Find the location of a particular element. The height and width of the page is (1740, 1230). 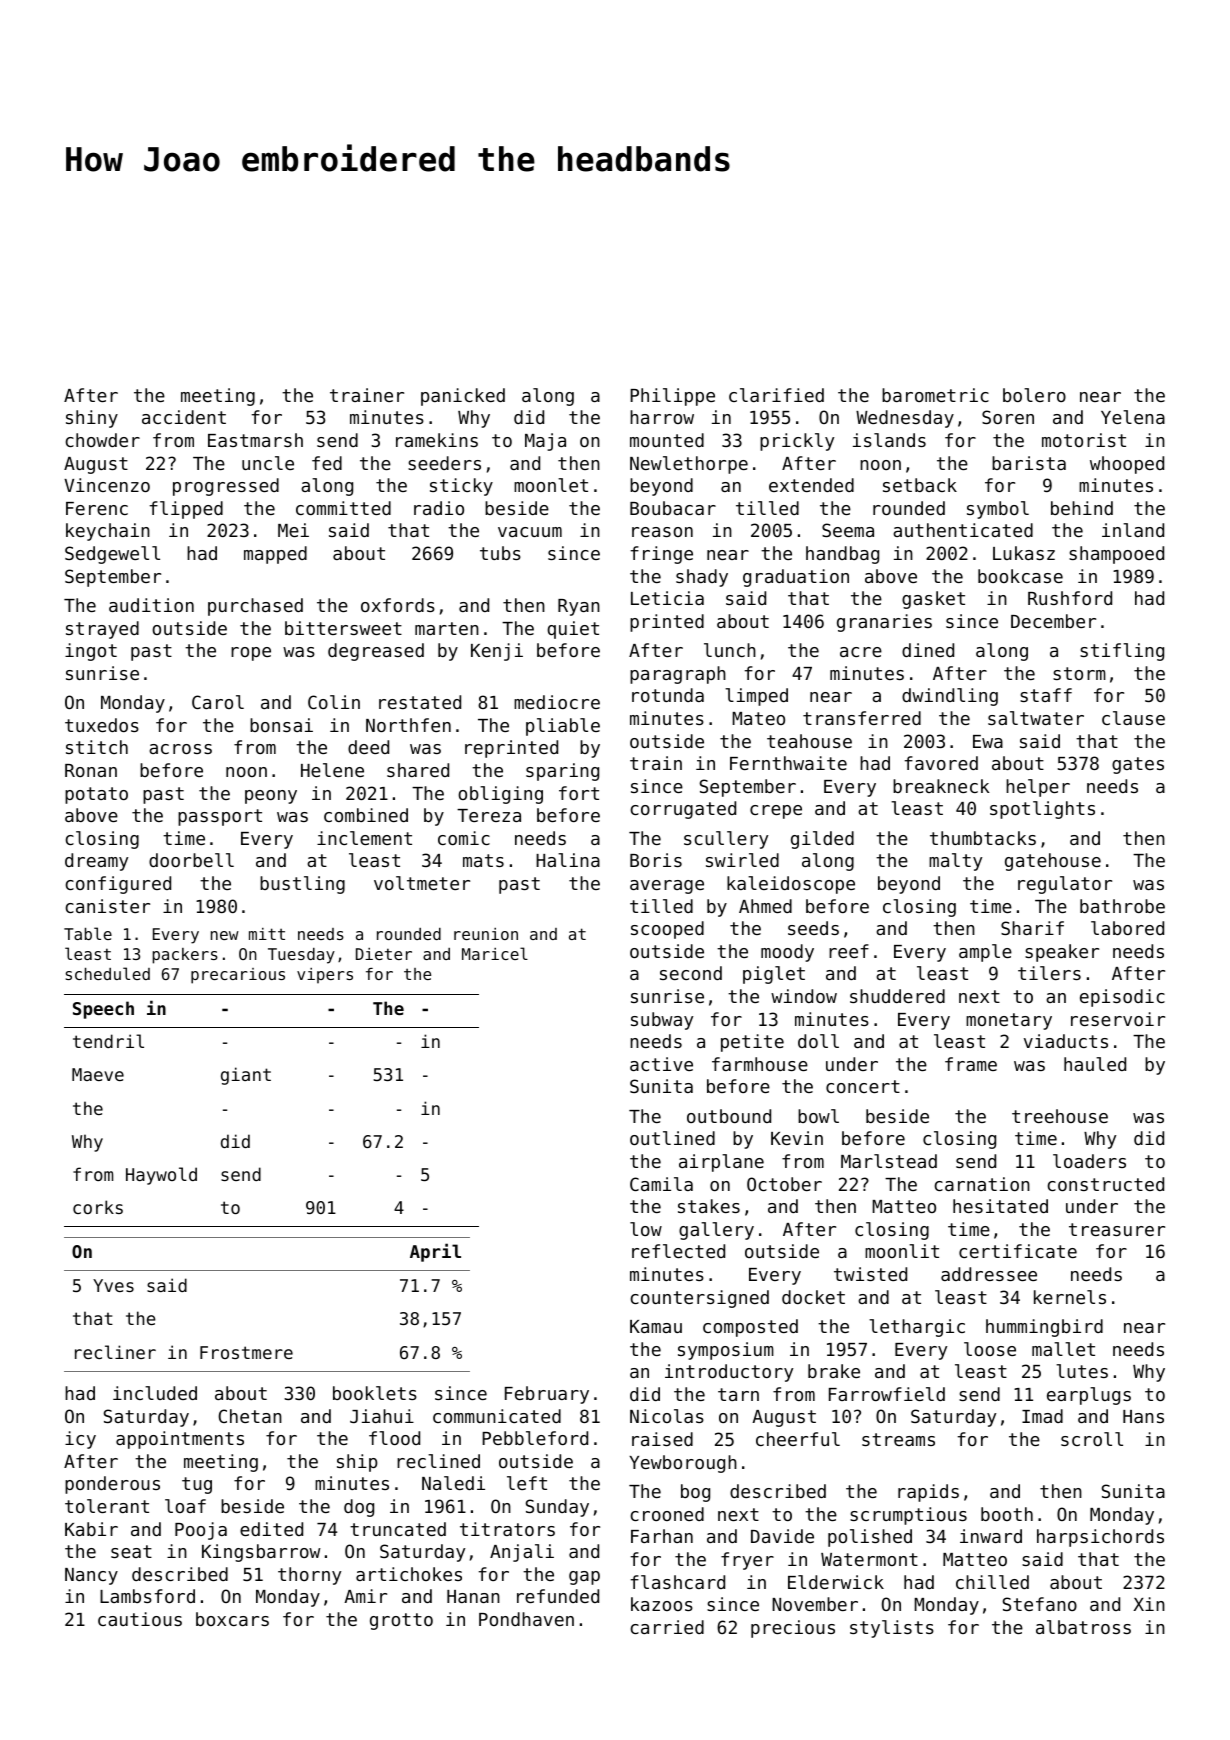

Haywold is located at coordinates (161, 1176).
